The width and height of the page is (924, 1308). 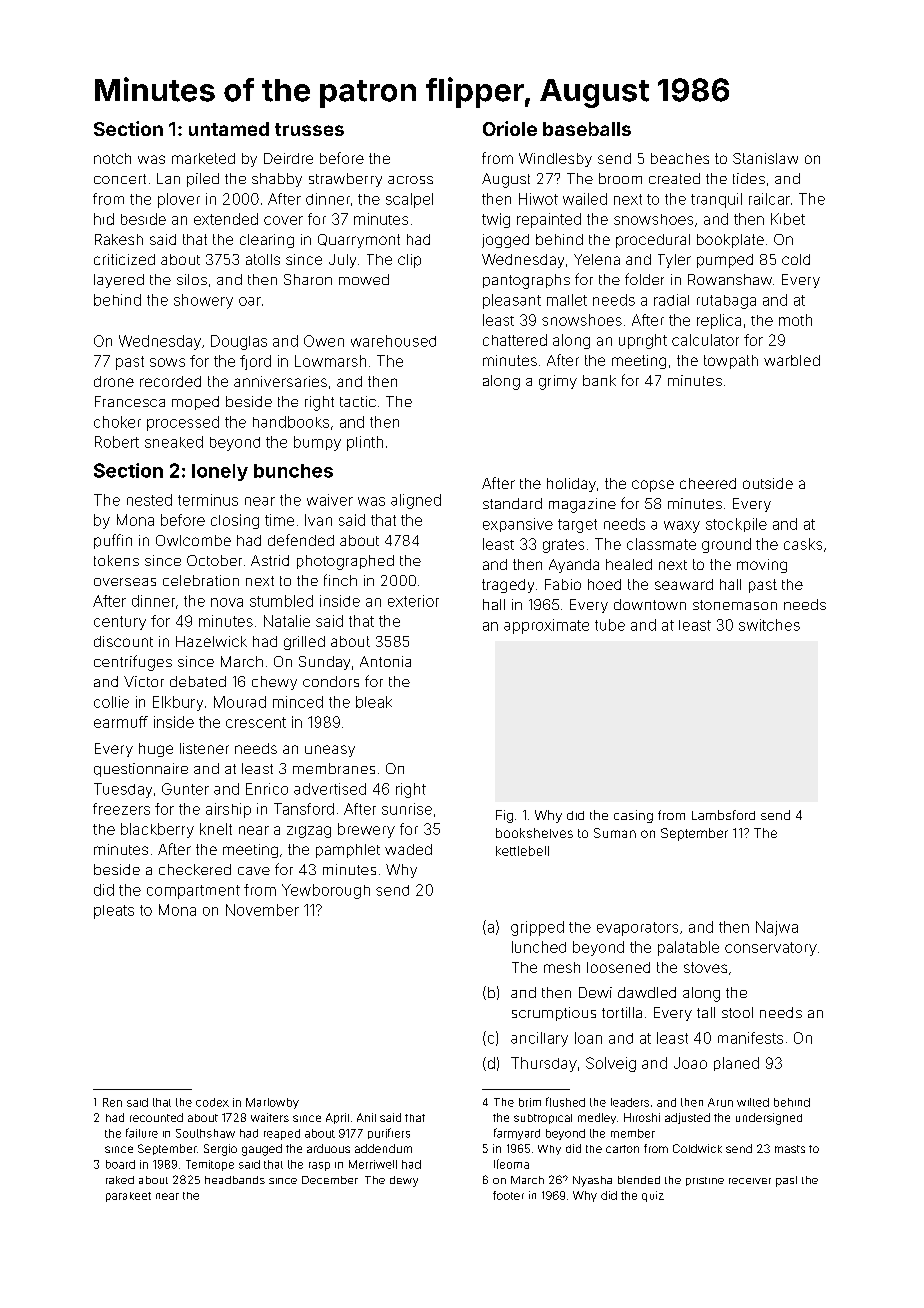 I want to click on chewy, so click(x=274, y=683).
